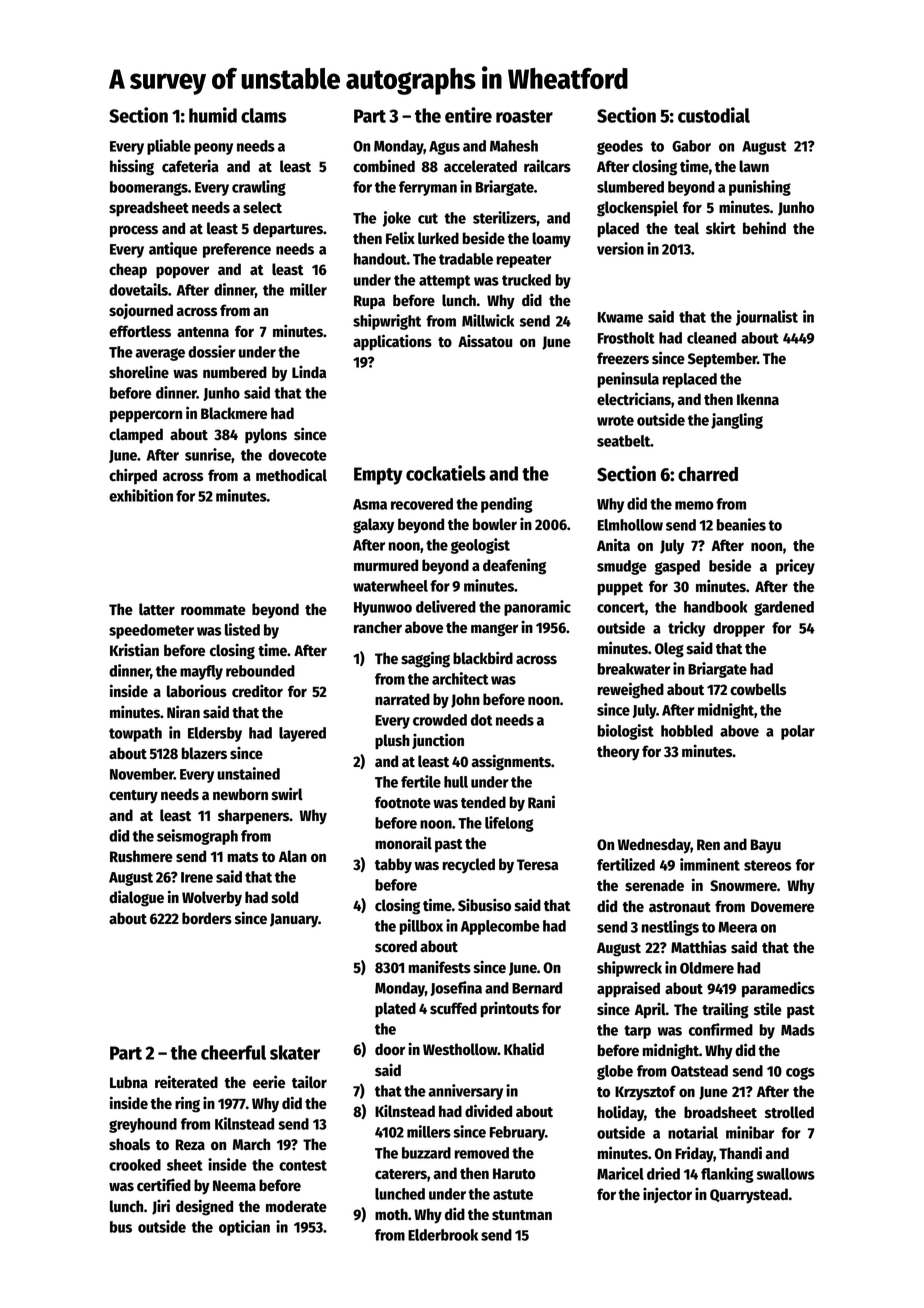  What do you see at coordinates (390, 586) in the screenshot?
I see `waterwheel` at bounding box center [390, 586].
